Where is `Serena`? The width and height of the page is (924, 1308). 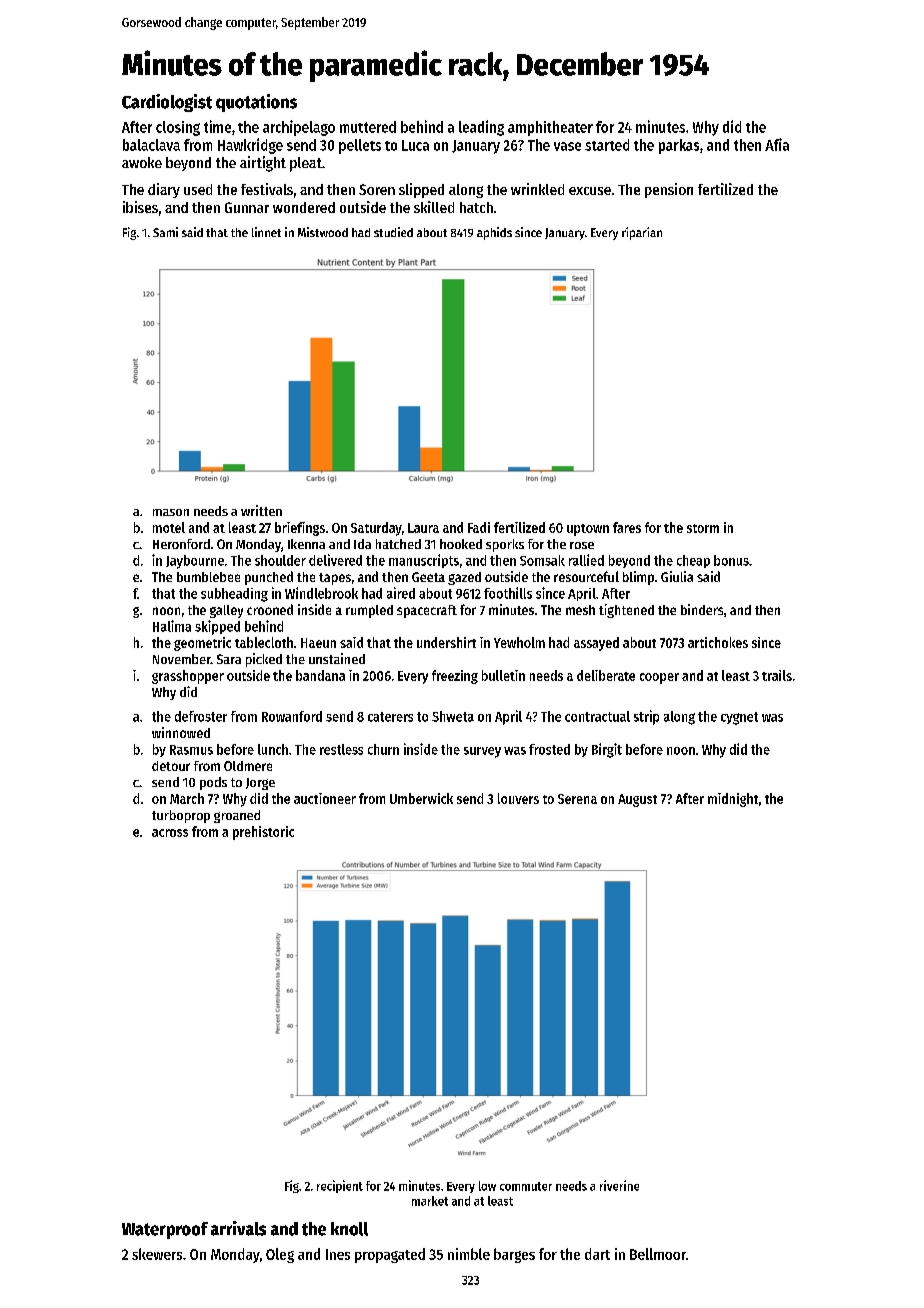
Serena is located at coordinates (577, 799).
